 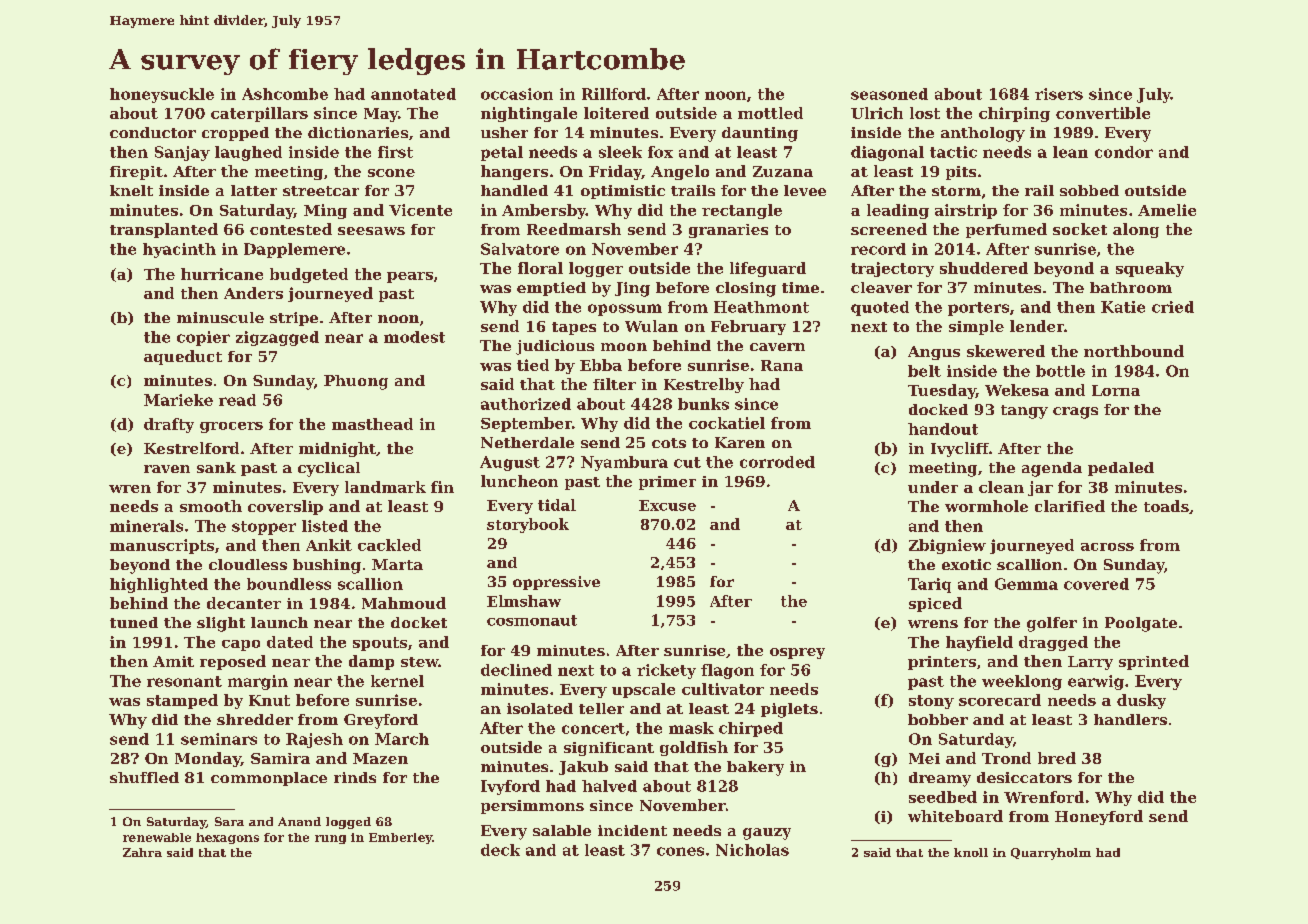 What do you see at coordinates (979, 643) in the document?
I see `hayfield` at bounding box center [979, 643].
